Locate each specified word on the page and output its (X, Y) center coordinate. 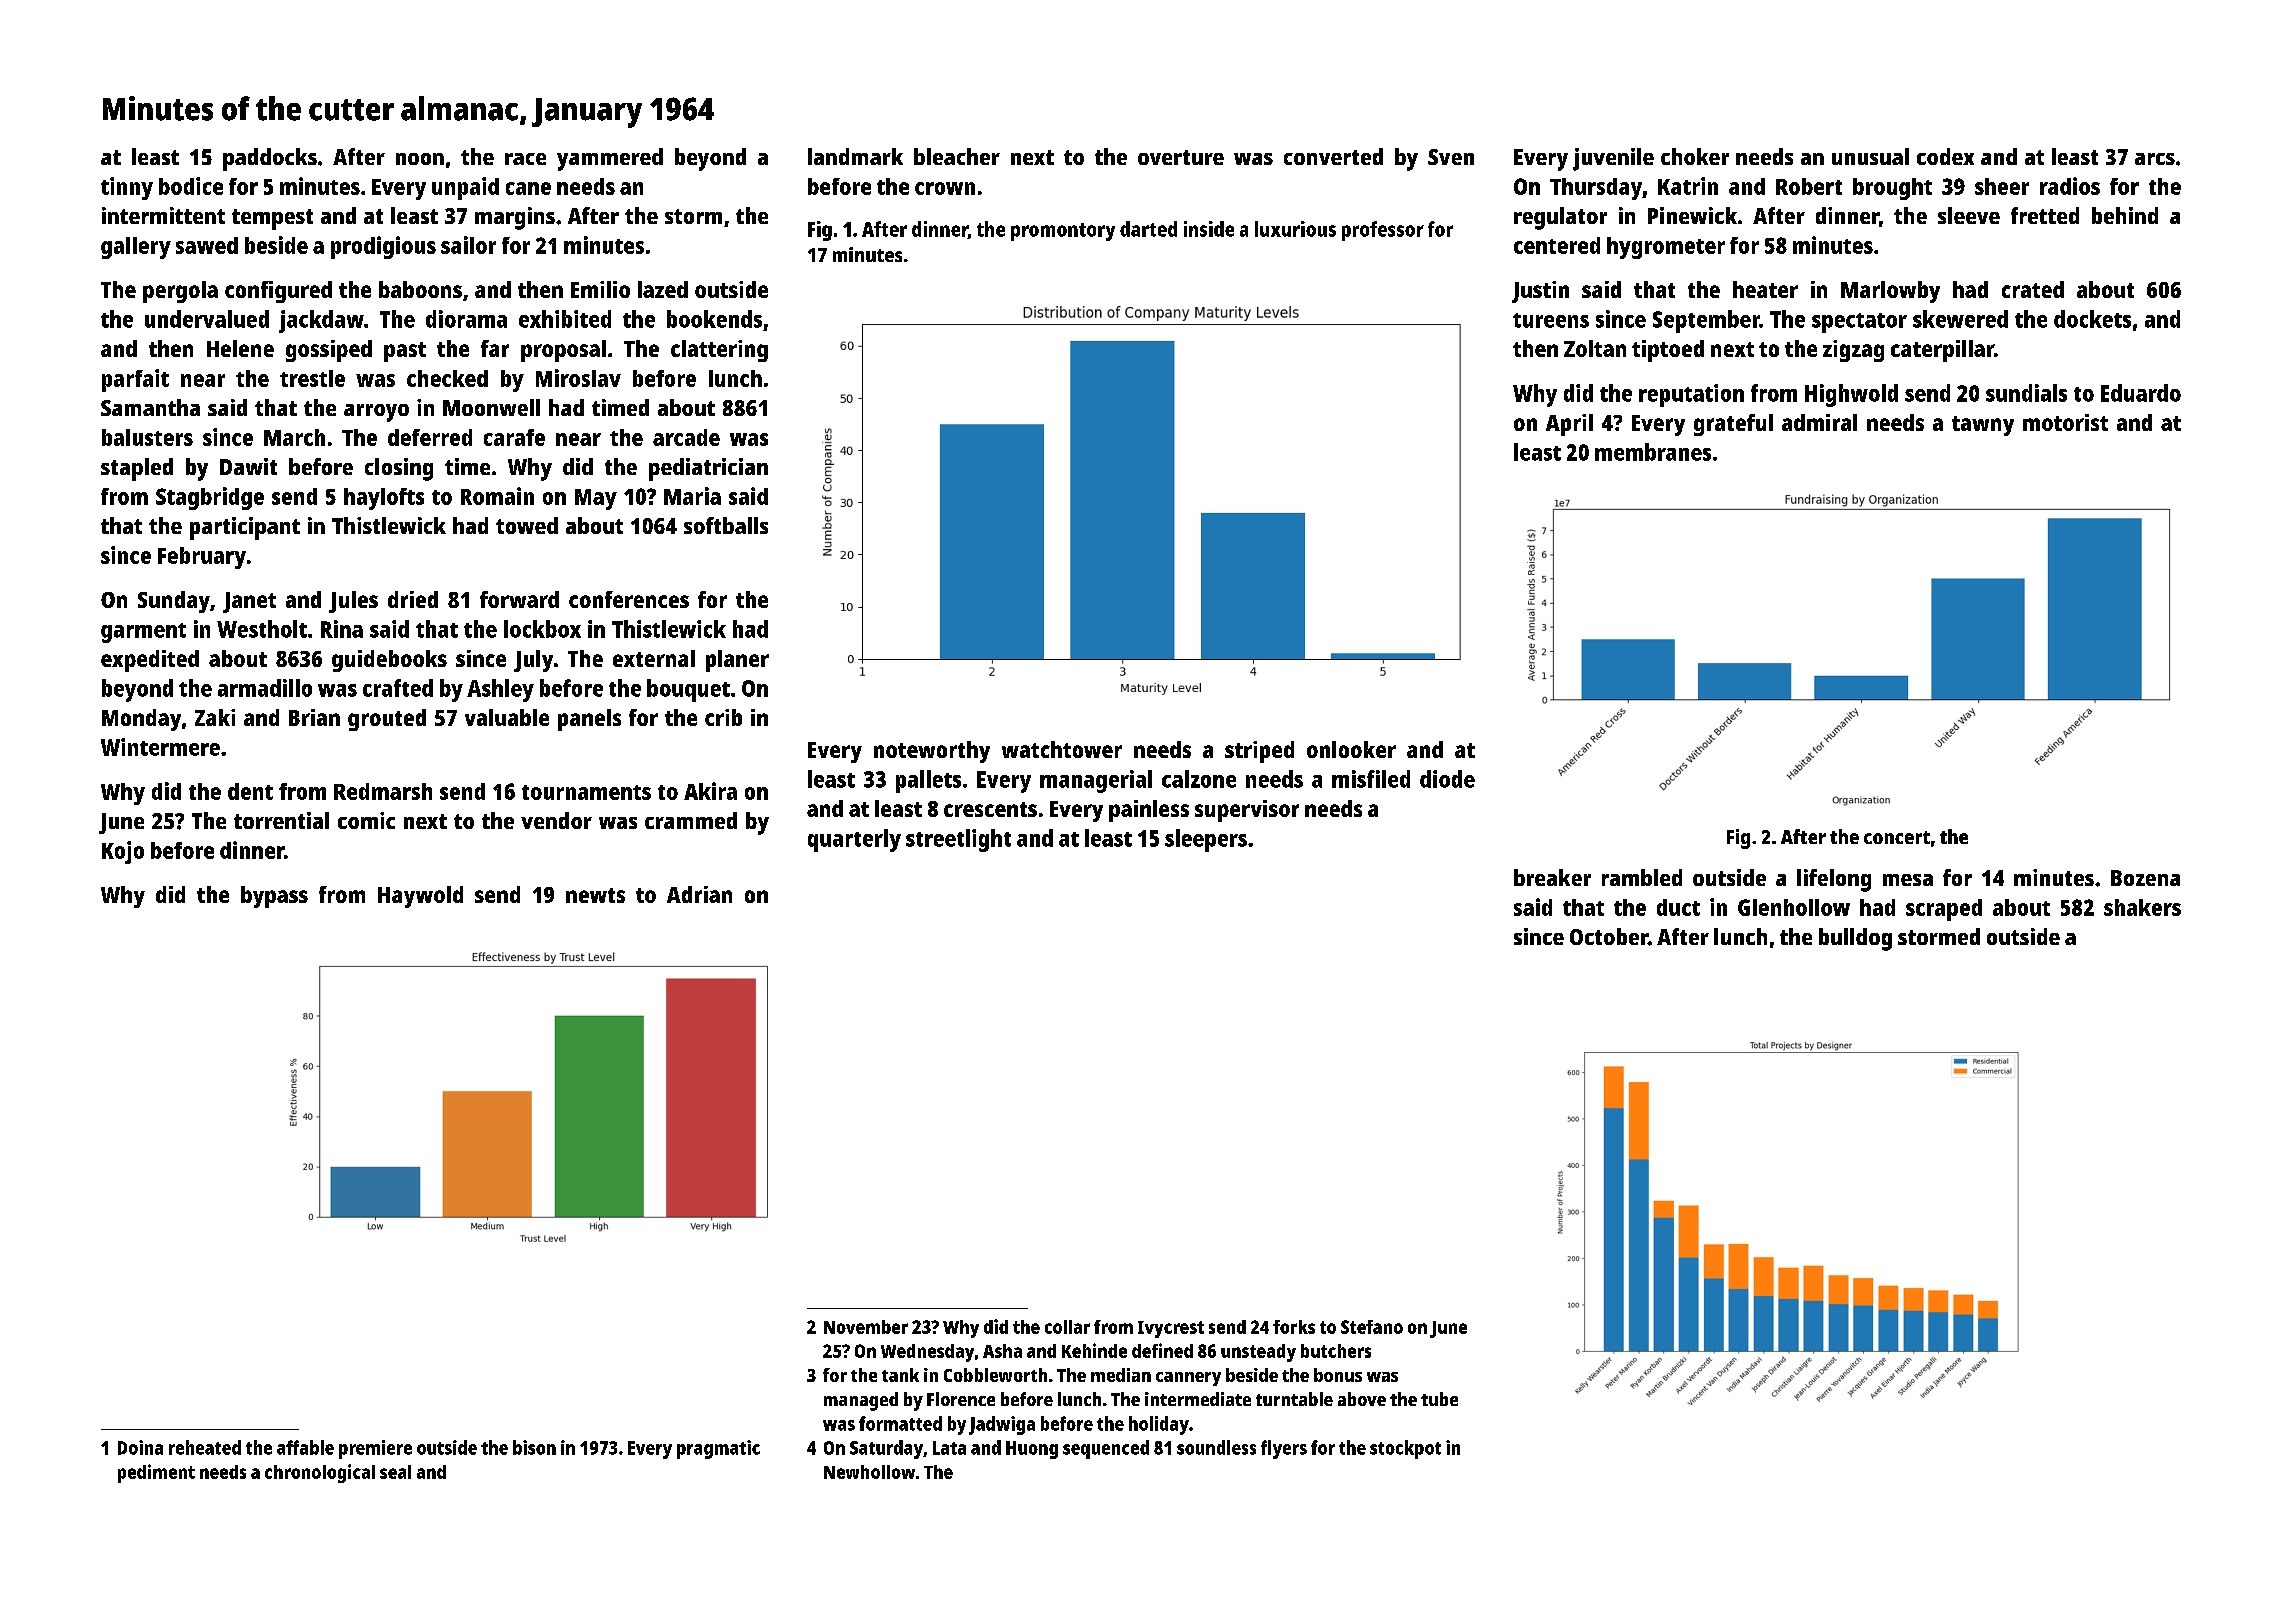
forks (1294, 1327)
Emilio (600, 289)
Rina (342, 629)
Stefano (1372, 1327)
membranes (1653, 452)
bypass (274, 897)
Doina (140, 1447)
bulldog (1855, 939)
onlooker (1351, 749)
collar (1067, 1327)
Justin (1540, 292)
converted (1333, 156)
